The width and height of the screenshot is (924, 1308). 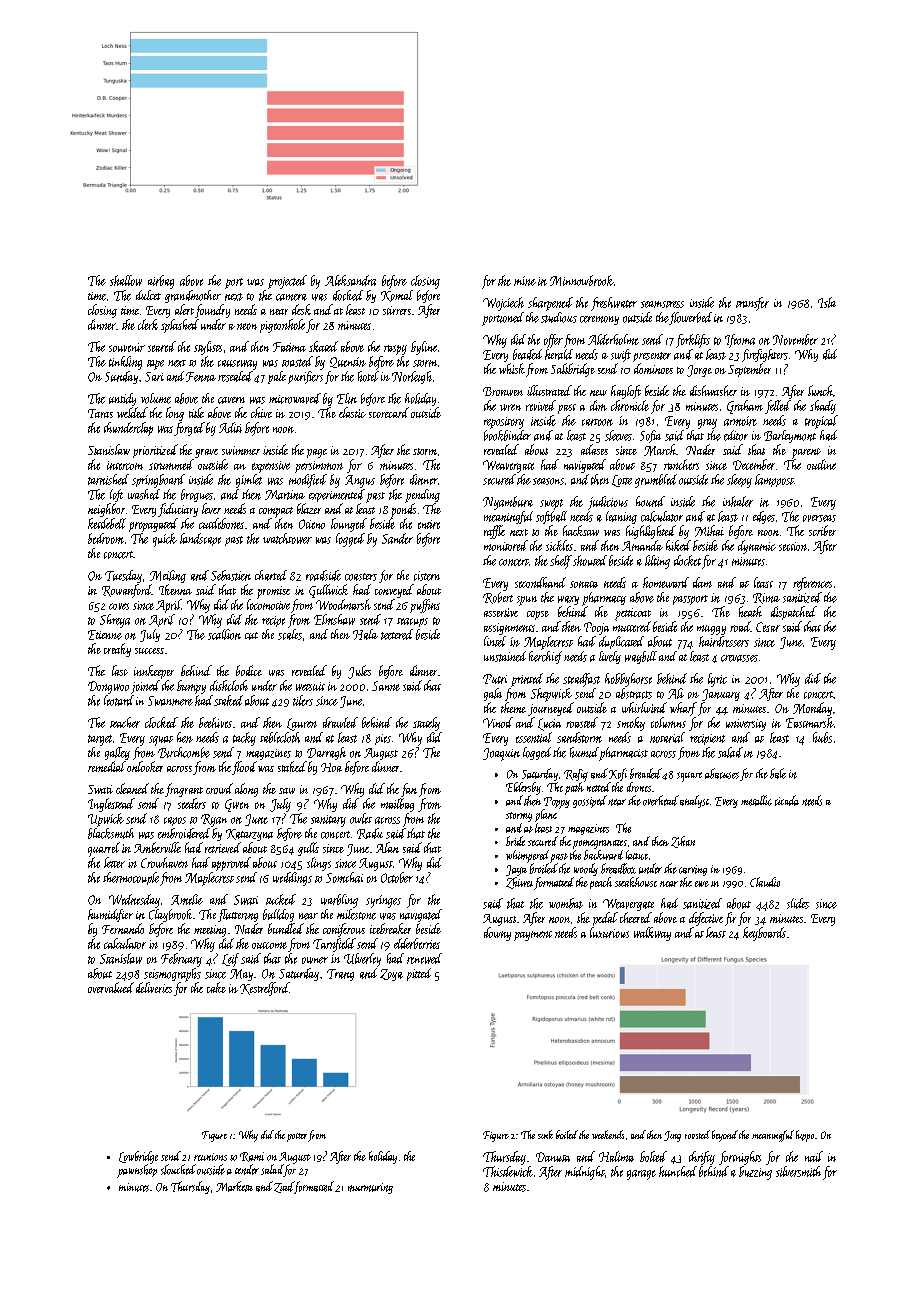 What do you see at coordinates (752, 304) in the screenshot?
I see `transfer` at bounding box center [752, 304].
